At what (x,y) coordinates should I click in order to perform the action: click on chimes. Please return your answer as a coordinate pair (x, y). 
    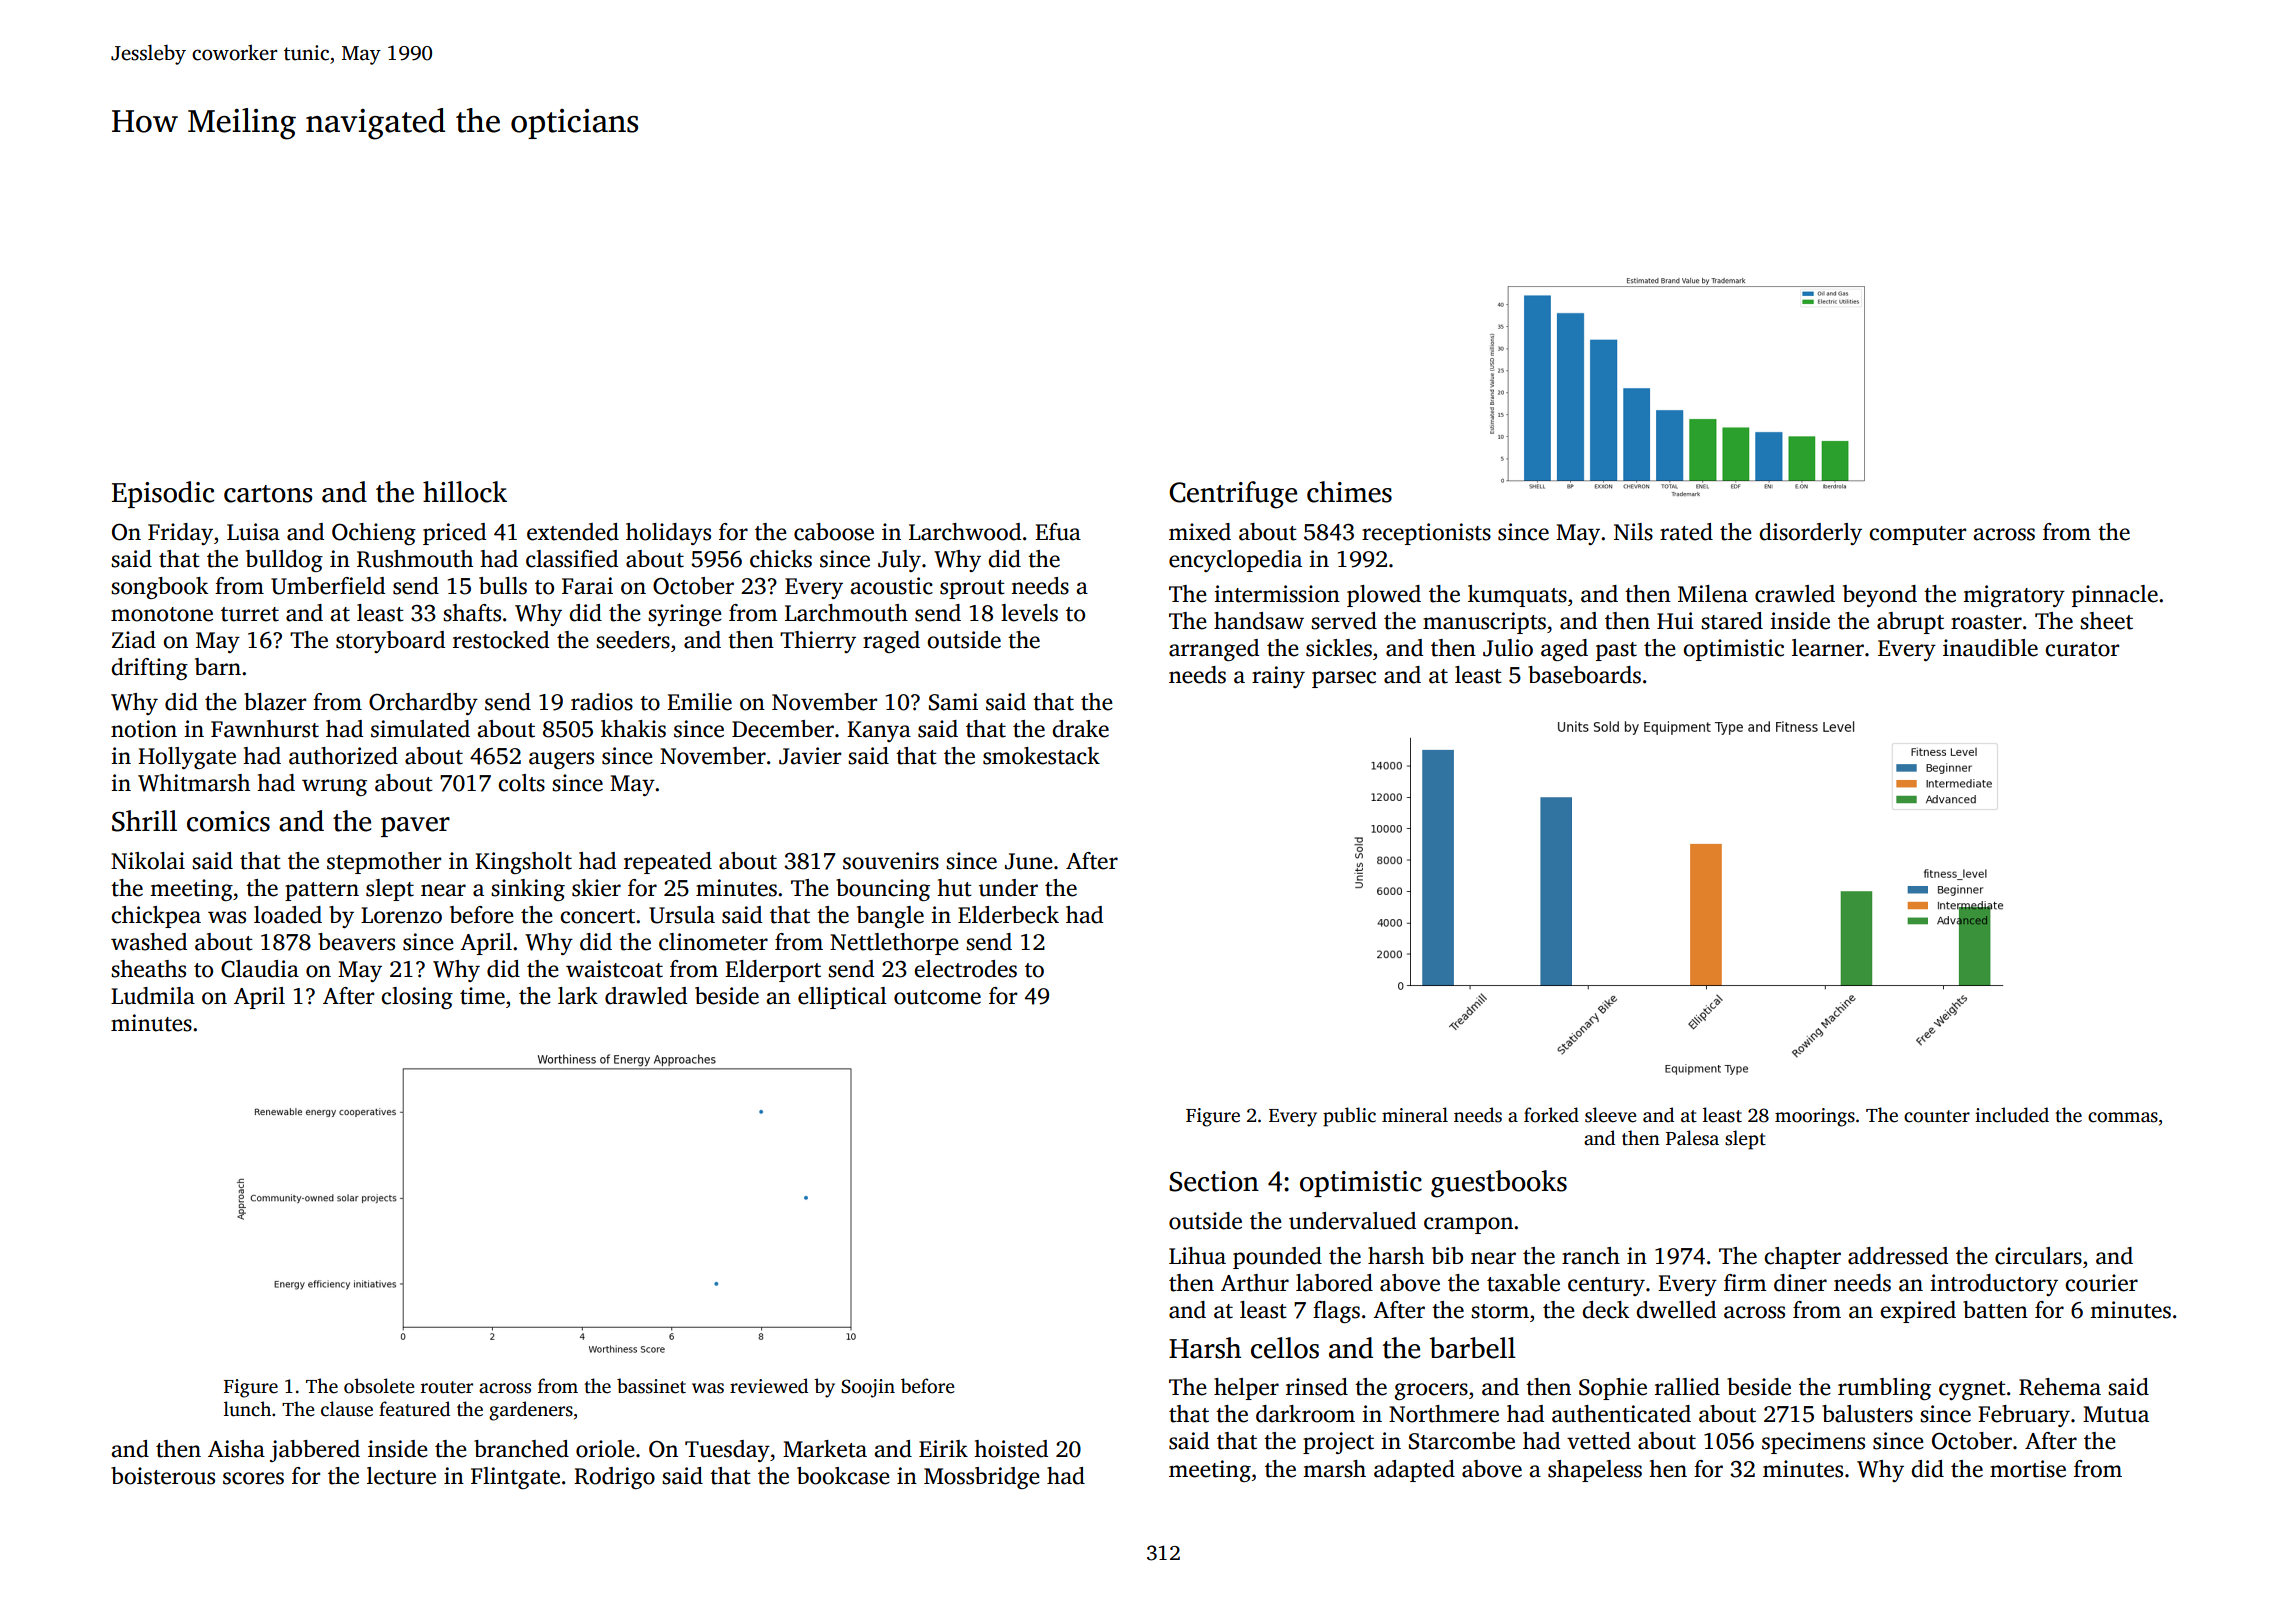
    Looking at the image, I should click on (1349, 492).
